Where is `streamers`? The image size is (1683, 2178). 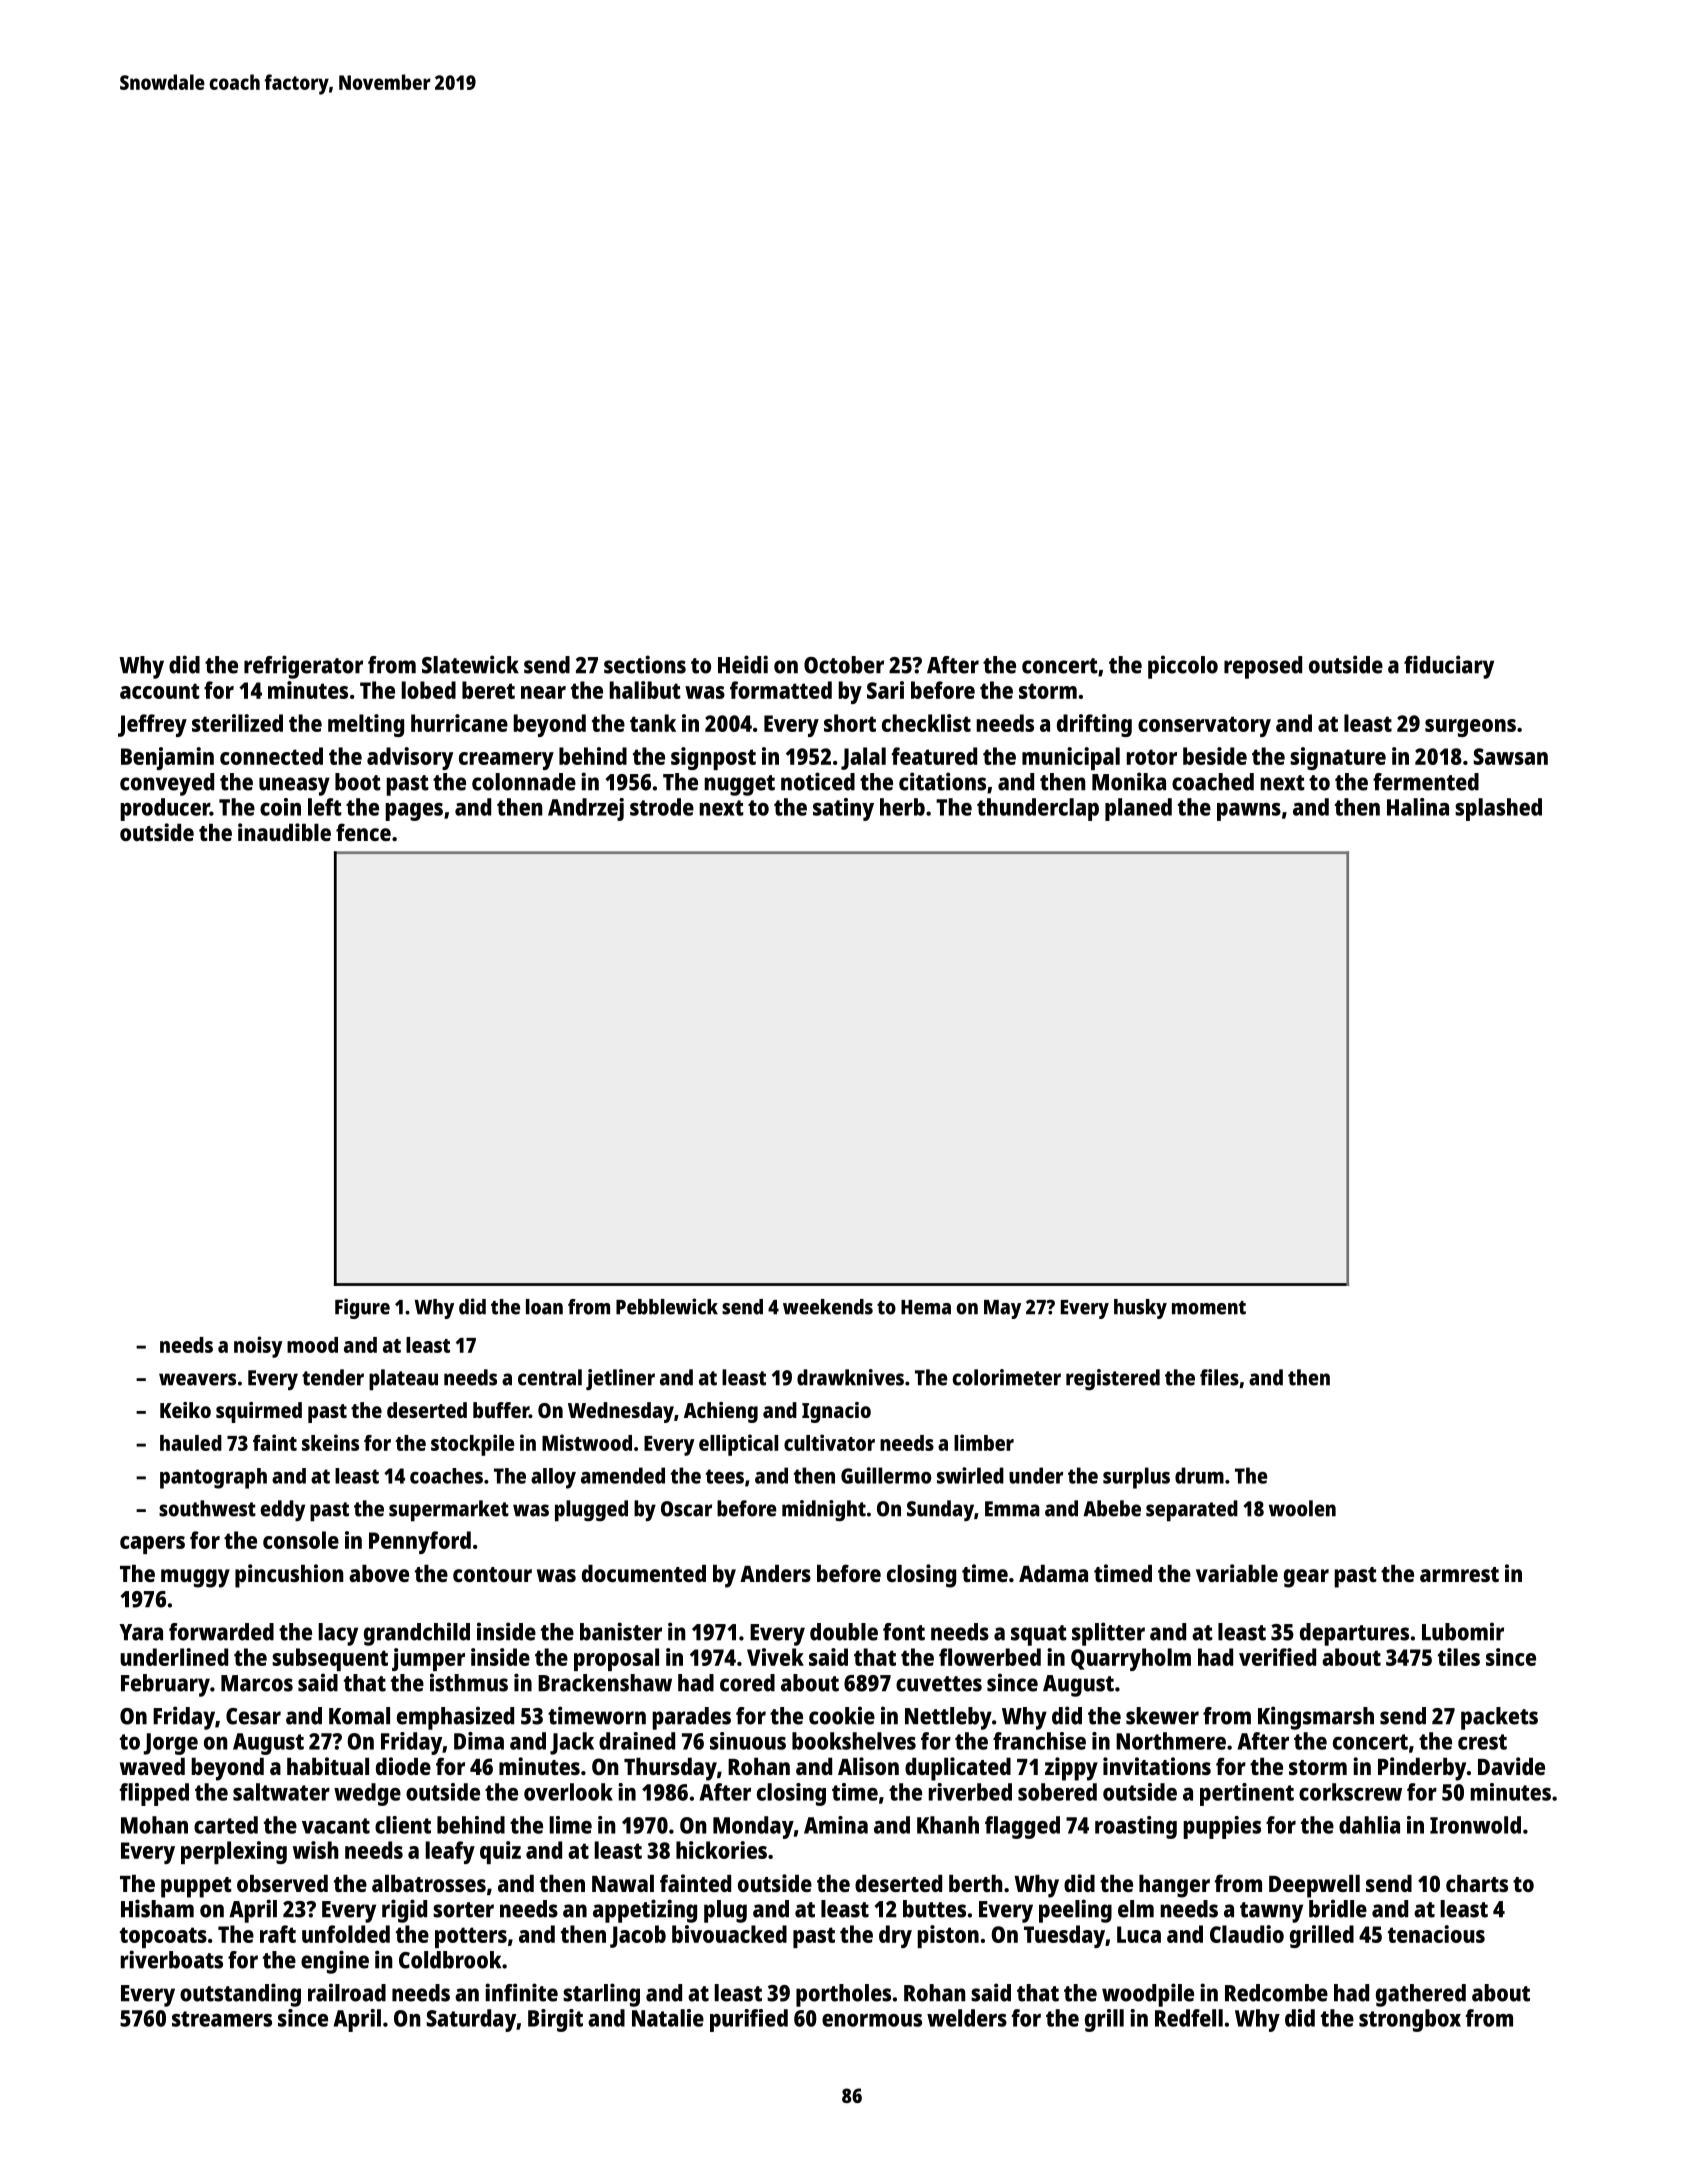 streamers is located at coordinates (222, 2019).
